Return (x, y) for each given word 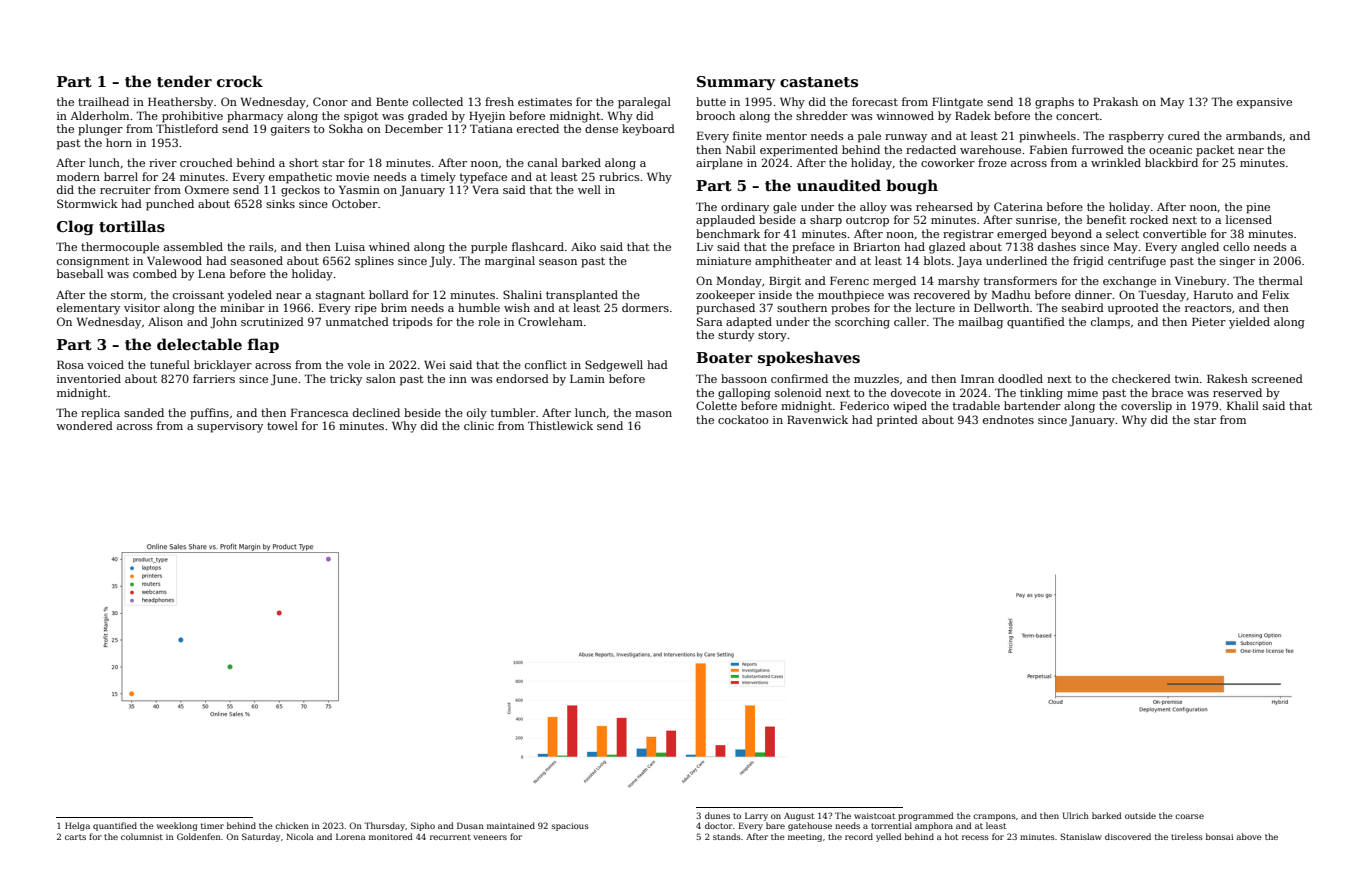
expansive (1264, 103)
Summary (736, 83)
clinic (479, 425)
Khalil (1243, 405)
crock (240, 81)
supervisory (230, 427)
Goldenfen (199, 836)
